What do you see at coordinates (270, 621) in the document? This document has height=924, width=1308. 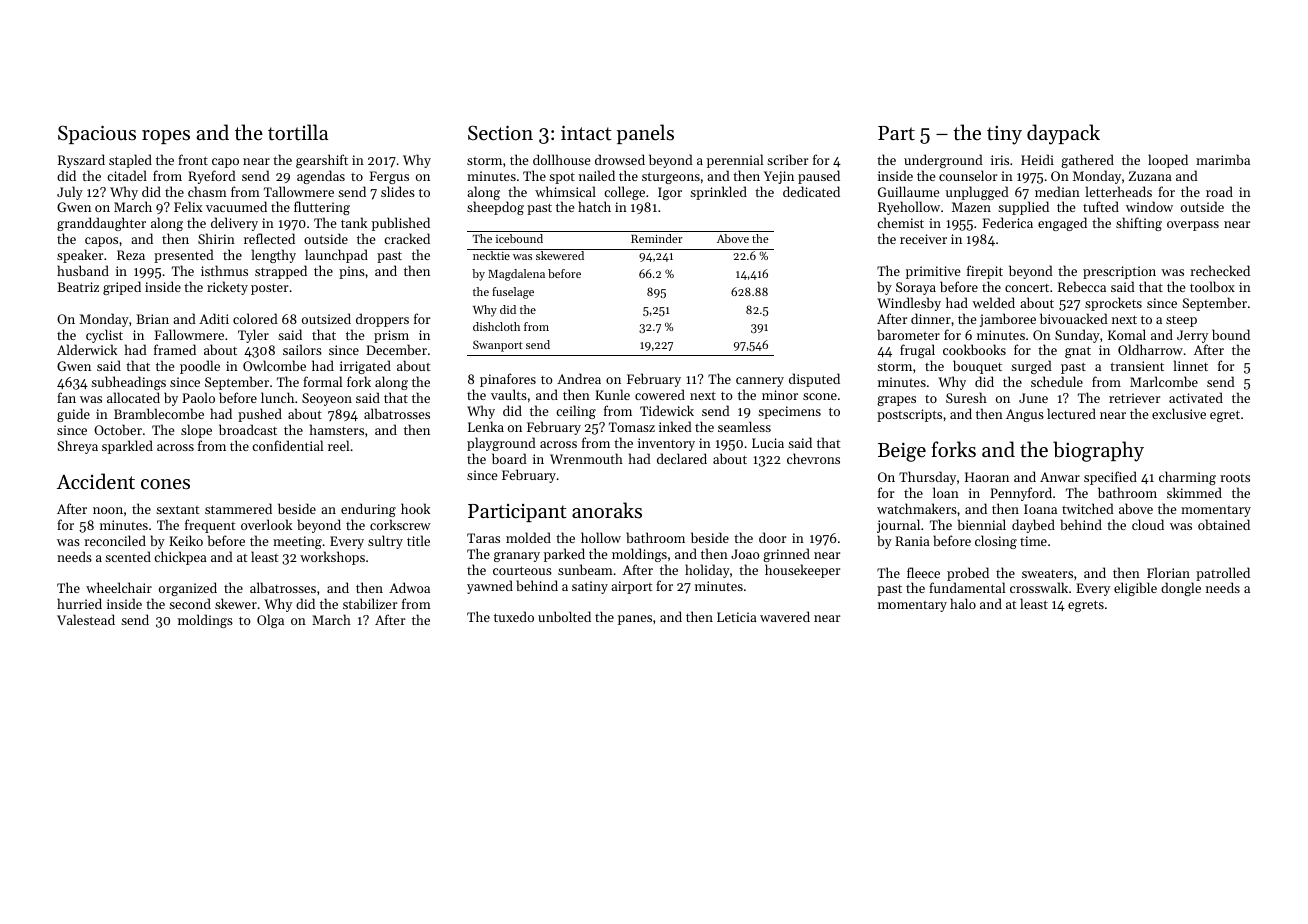 I see `Olga` at bounding box center [270, 621].
